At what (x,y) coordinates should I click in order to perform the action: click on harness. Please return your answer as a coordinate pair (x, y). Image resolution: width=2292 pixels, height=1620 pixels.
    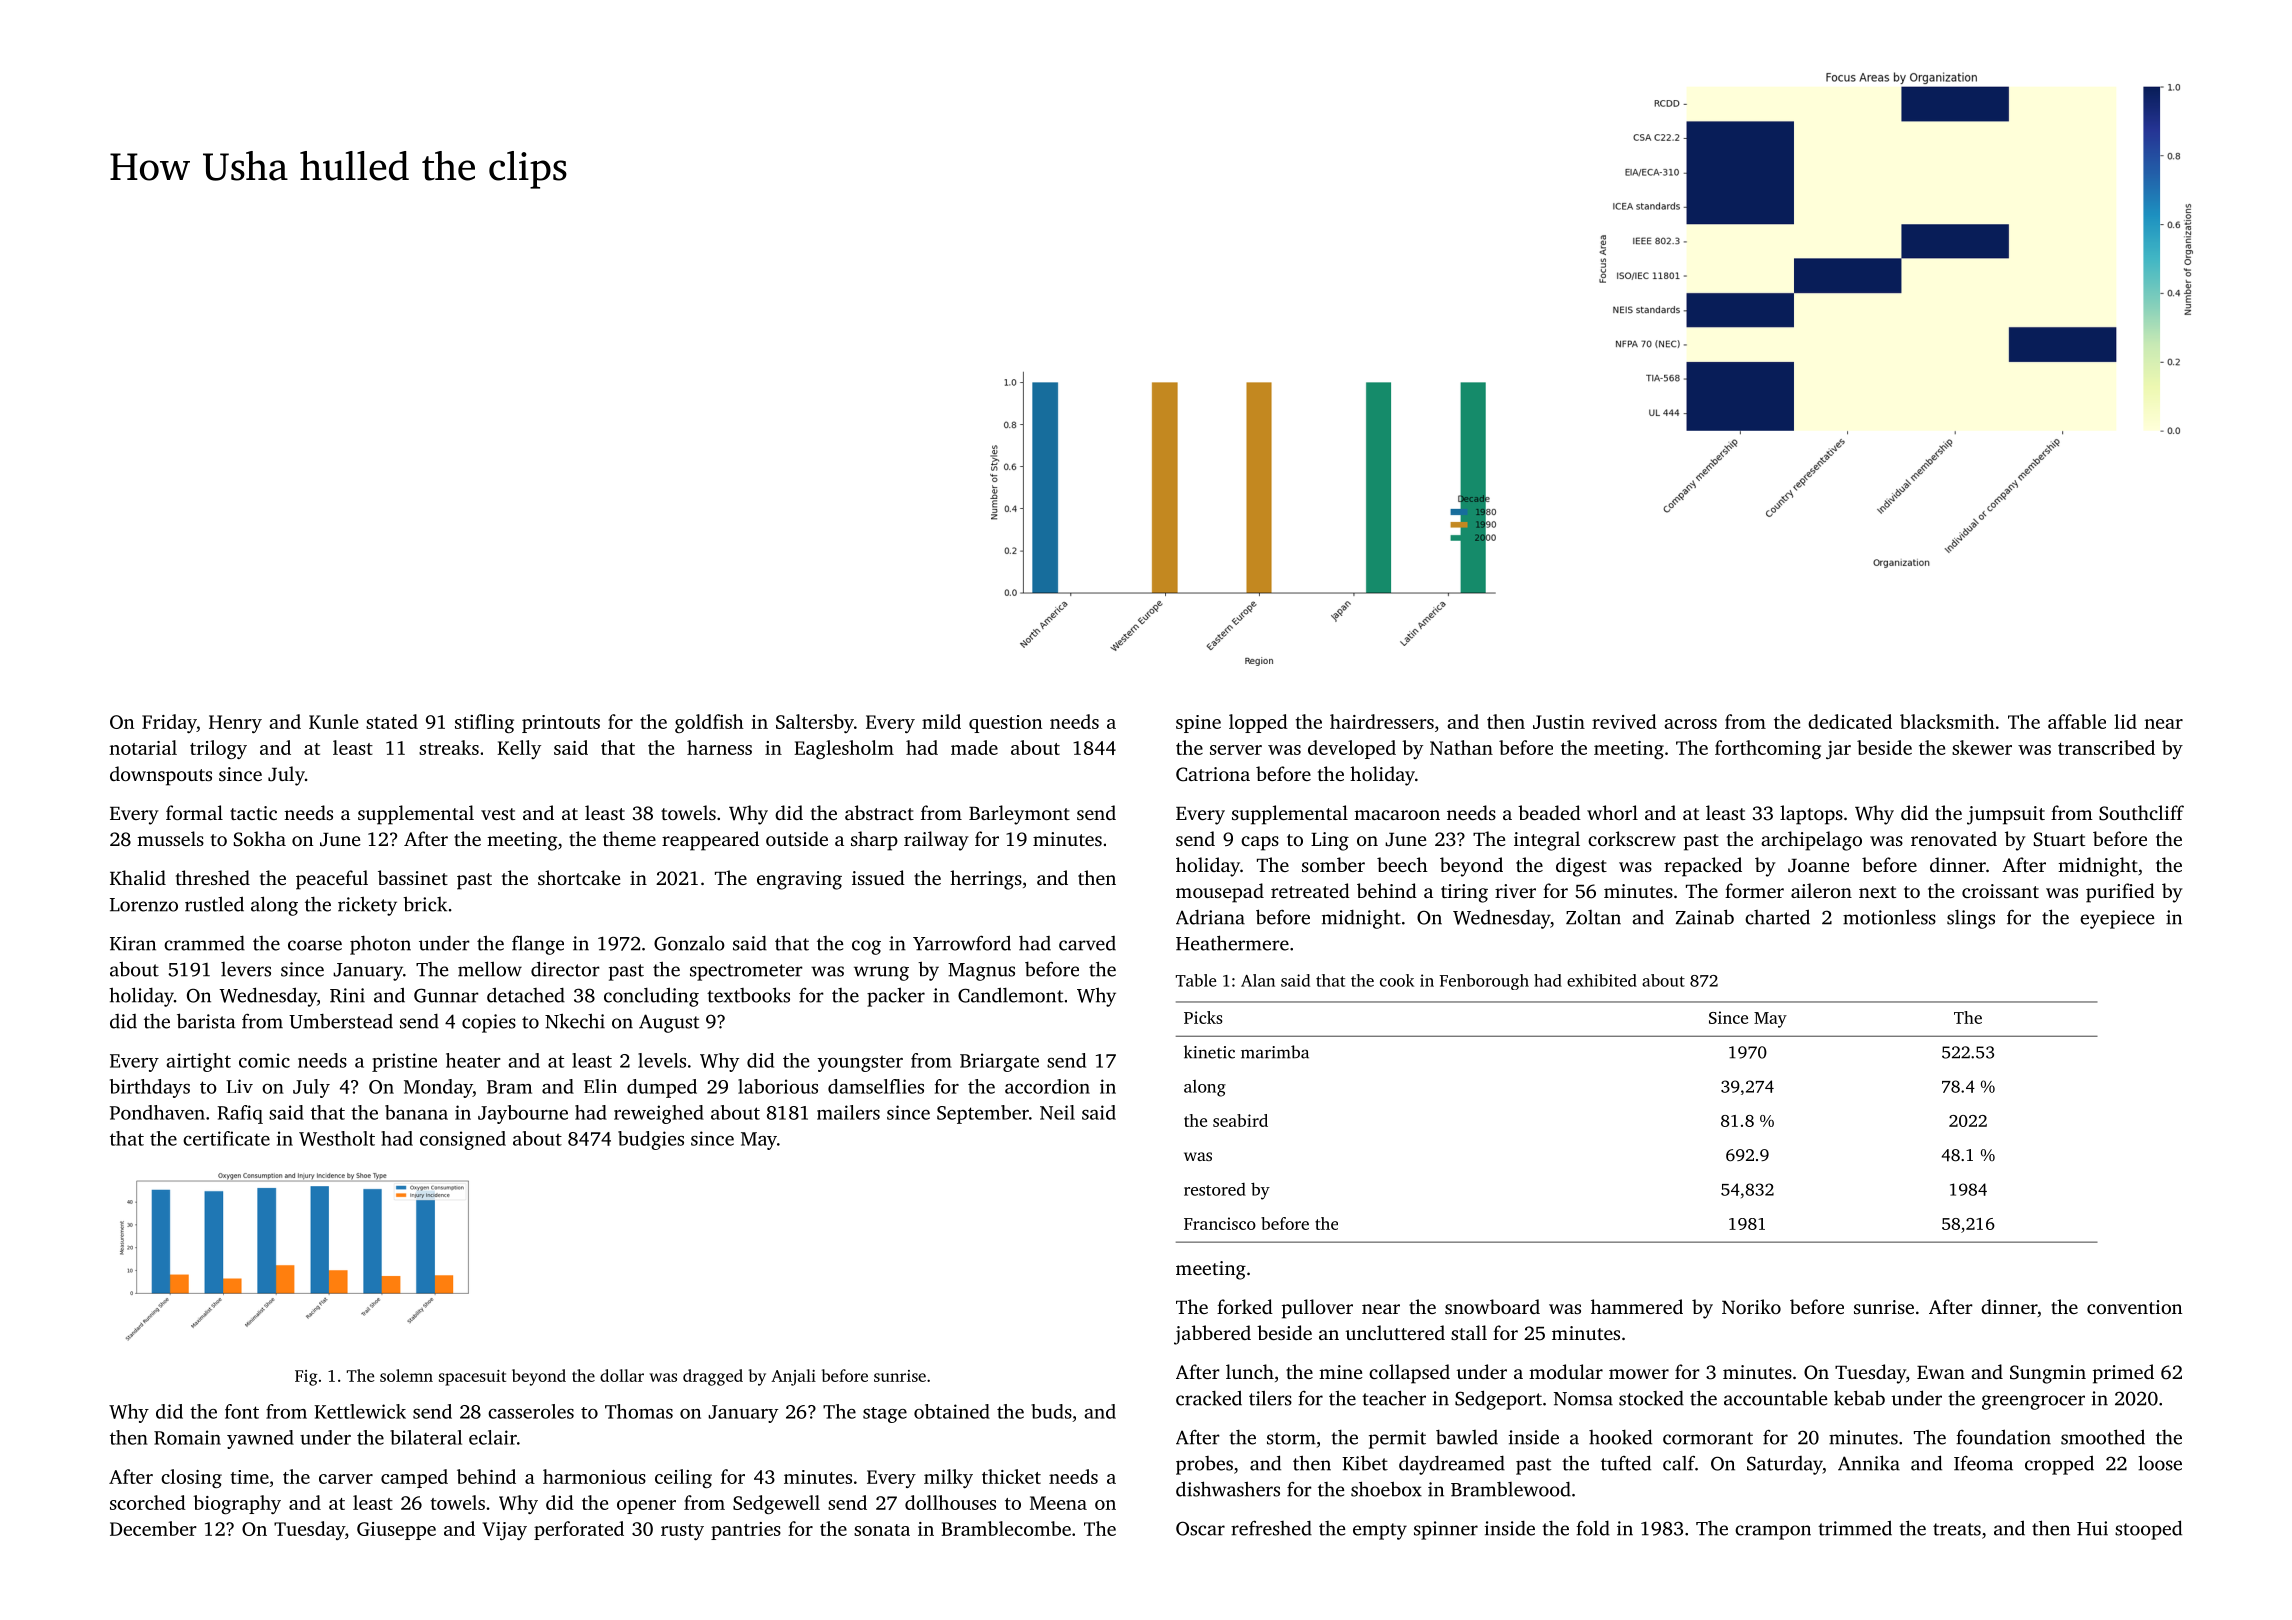
    Looking at the image, I should click on (719, 747).
